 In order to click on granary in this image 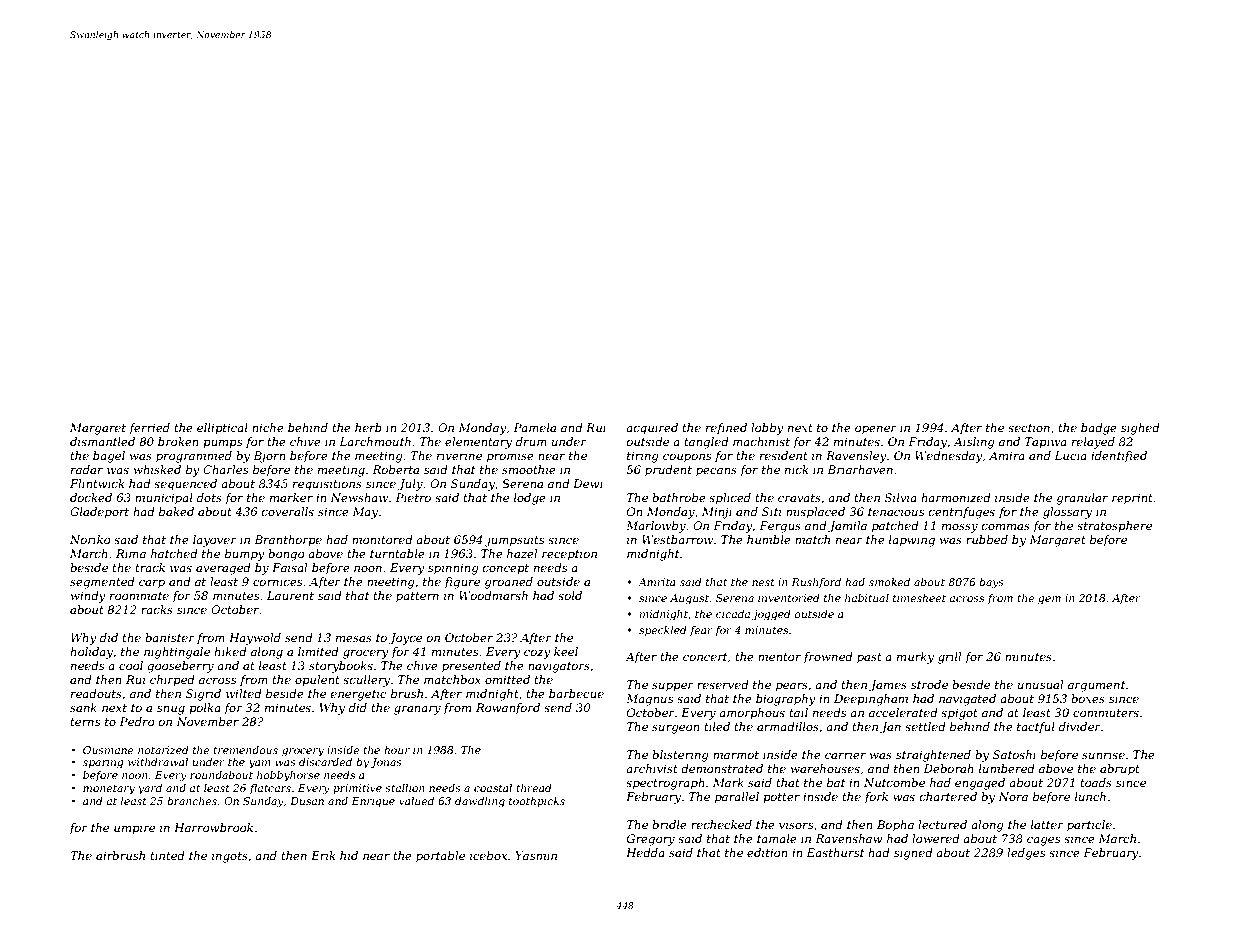, I will do `click(417, 710)`.
